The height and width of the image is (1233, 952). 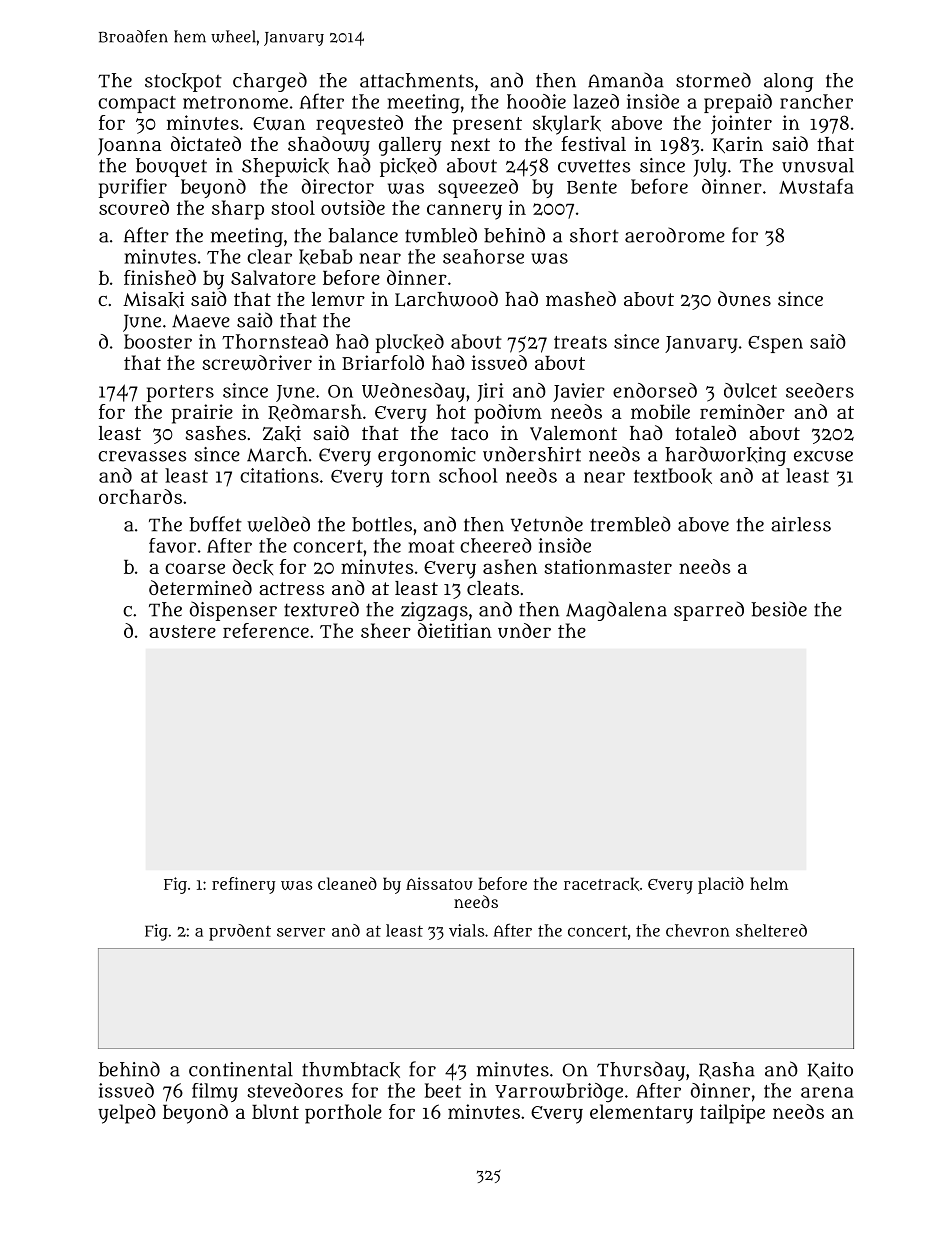 What do you see at coordinates (351, 1070) in the image?
I see `thumbtack` at bounding box center [351, 1070].
